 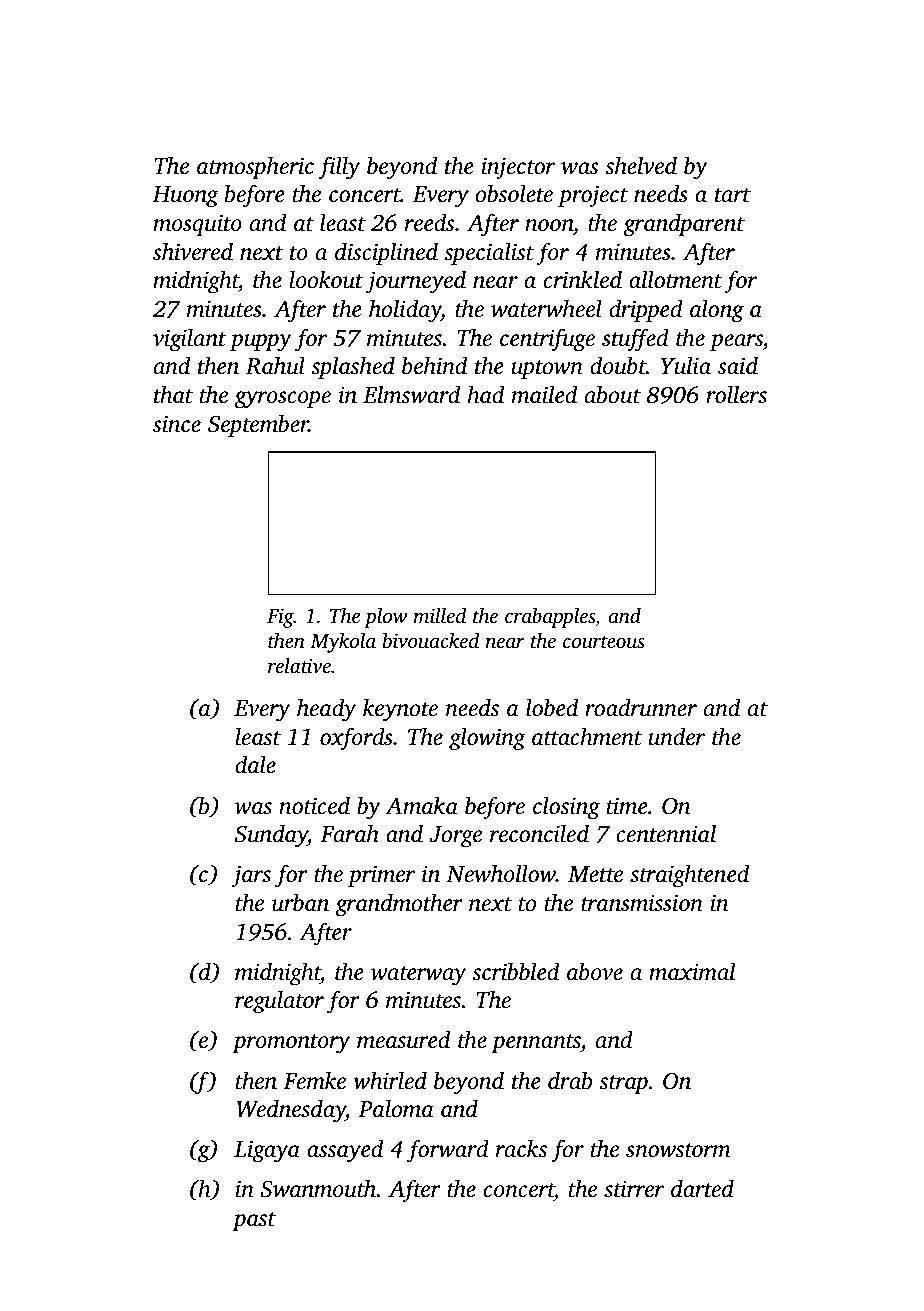 I want to click on along, so click(x=717, y=311).
